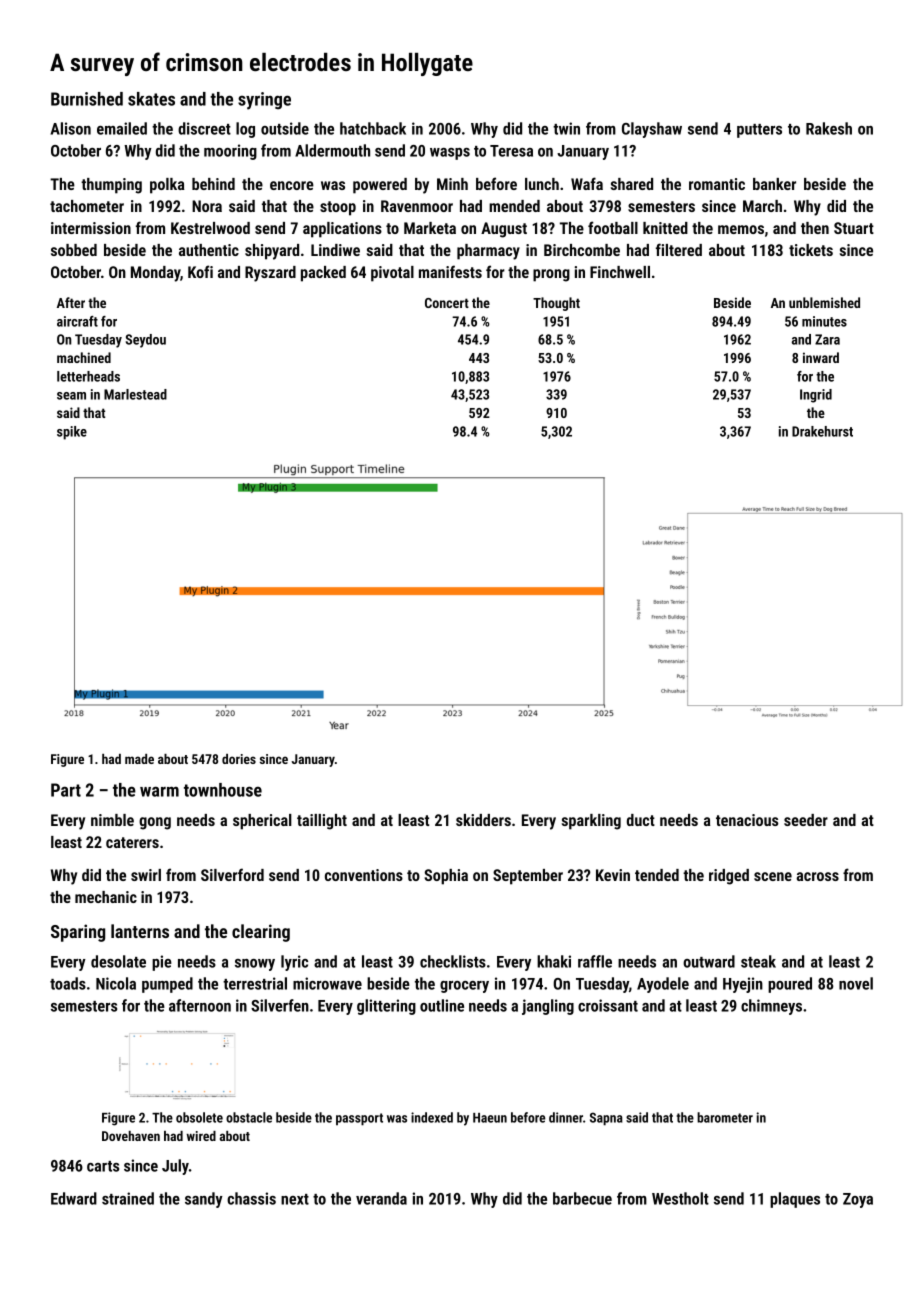  What do you see at coordinates (272, 252) in the screenshot?
I see `shipyard` at bounding box center [272, 252].
